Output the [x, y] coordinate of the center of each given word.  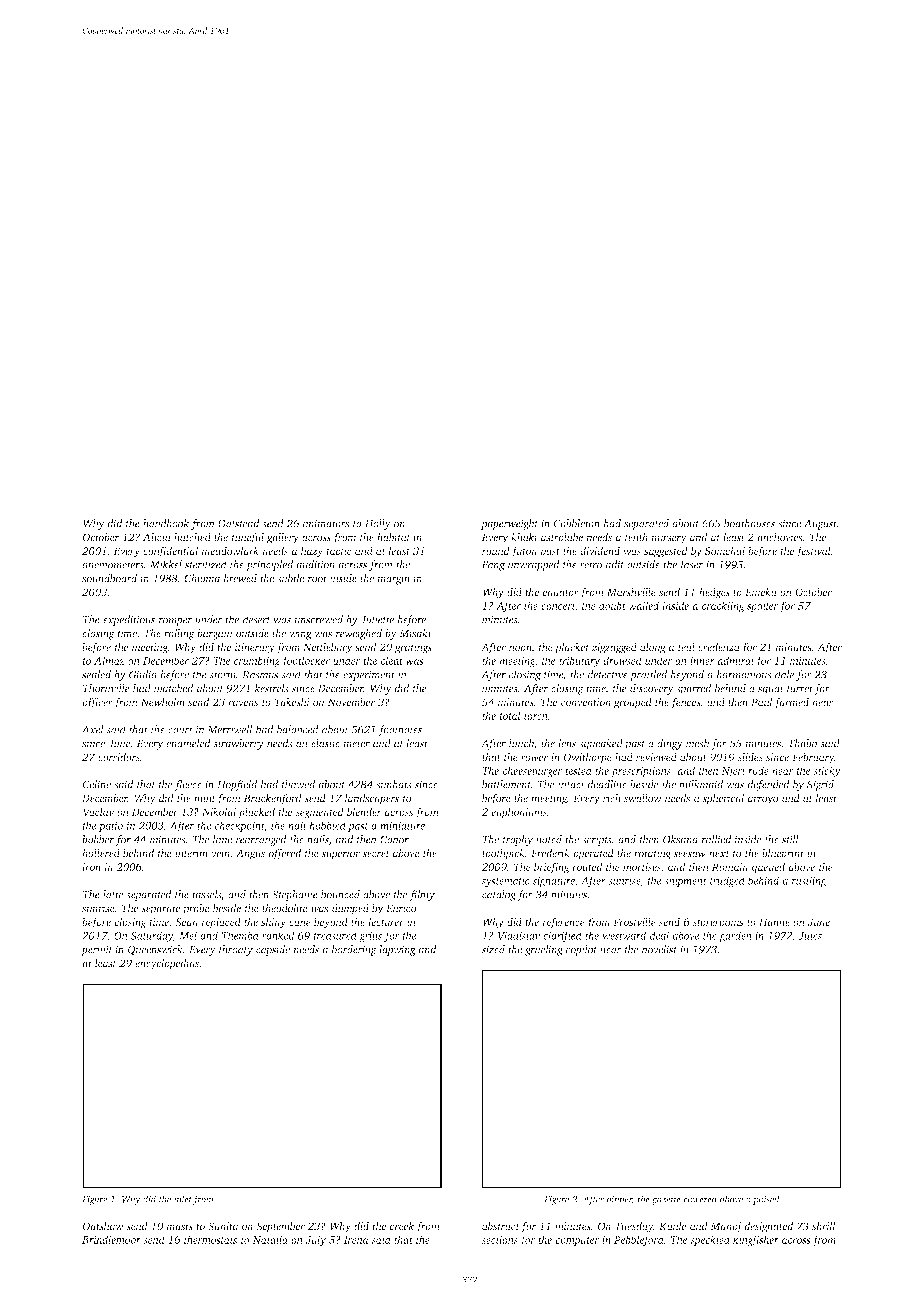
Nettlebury [328, 648]
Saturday [152, 936]
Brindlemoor [111, 1239]
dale [784, 674]
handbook [166, 523]
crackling [723, 607]
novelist [660, 949]
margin [393, 579]
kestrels [272, 688]
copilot [582, 950]
